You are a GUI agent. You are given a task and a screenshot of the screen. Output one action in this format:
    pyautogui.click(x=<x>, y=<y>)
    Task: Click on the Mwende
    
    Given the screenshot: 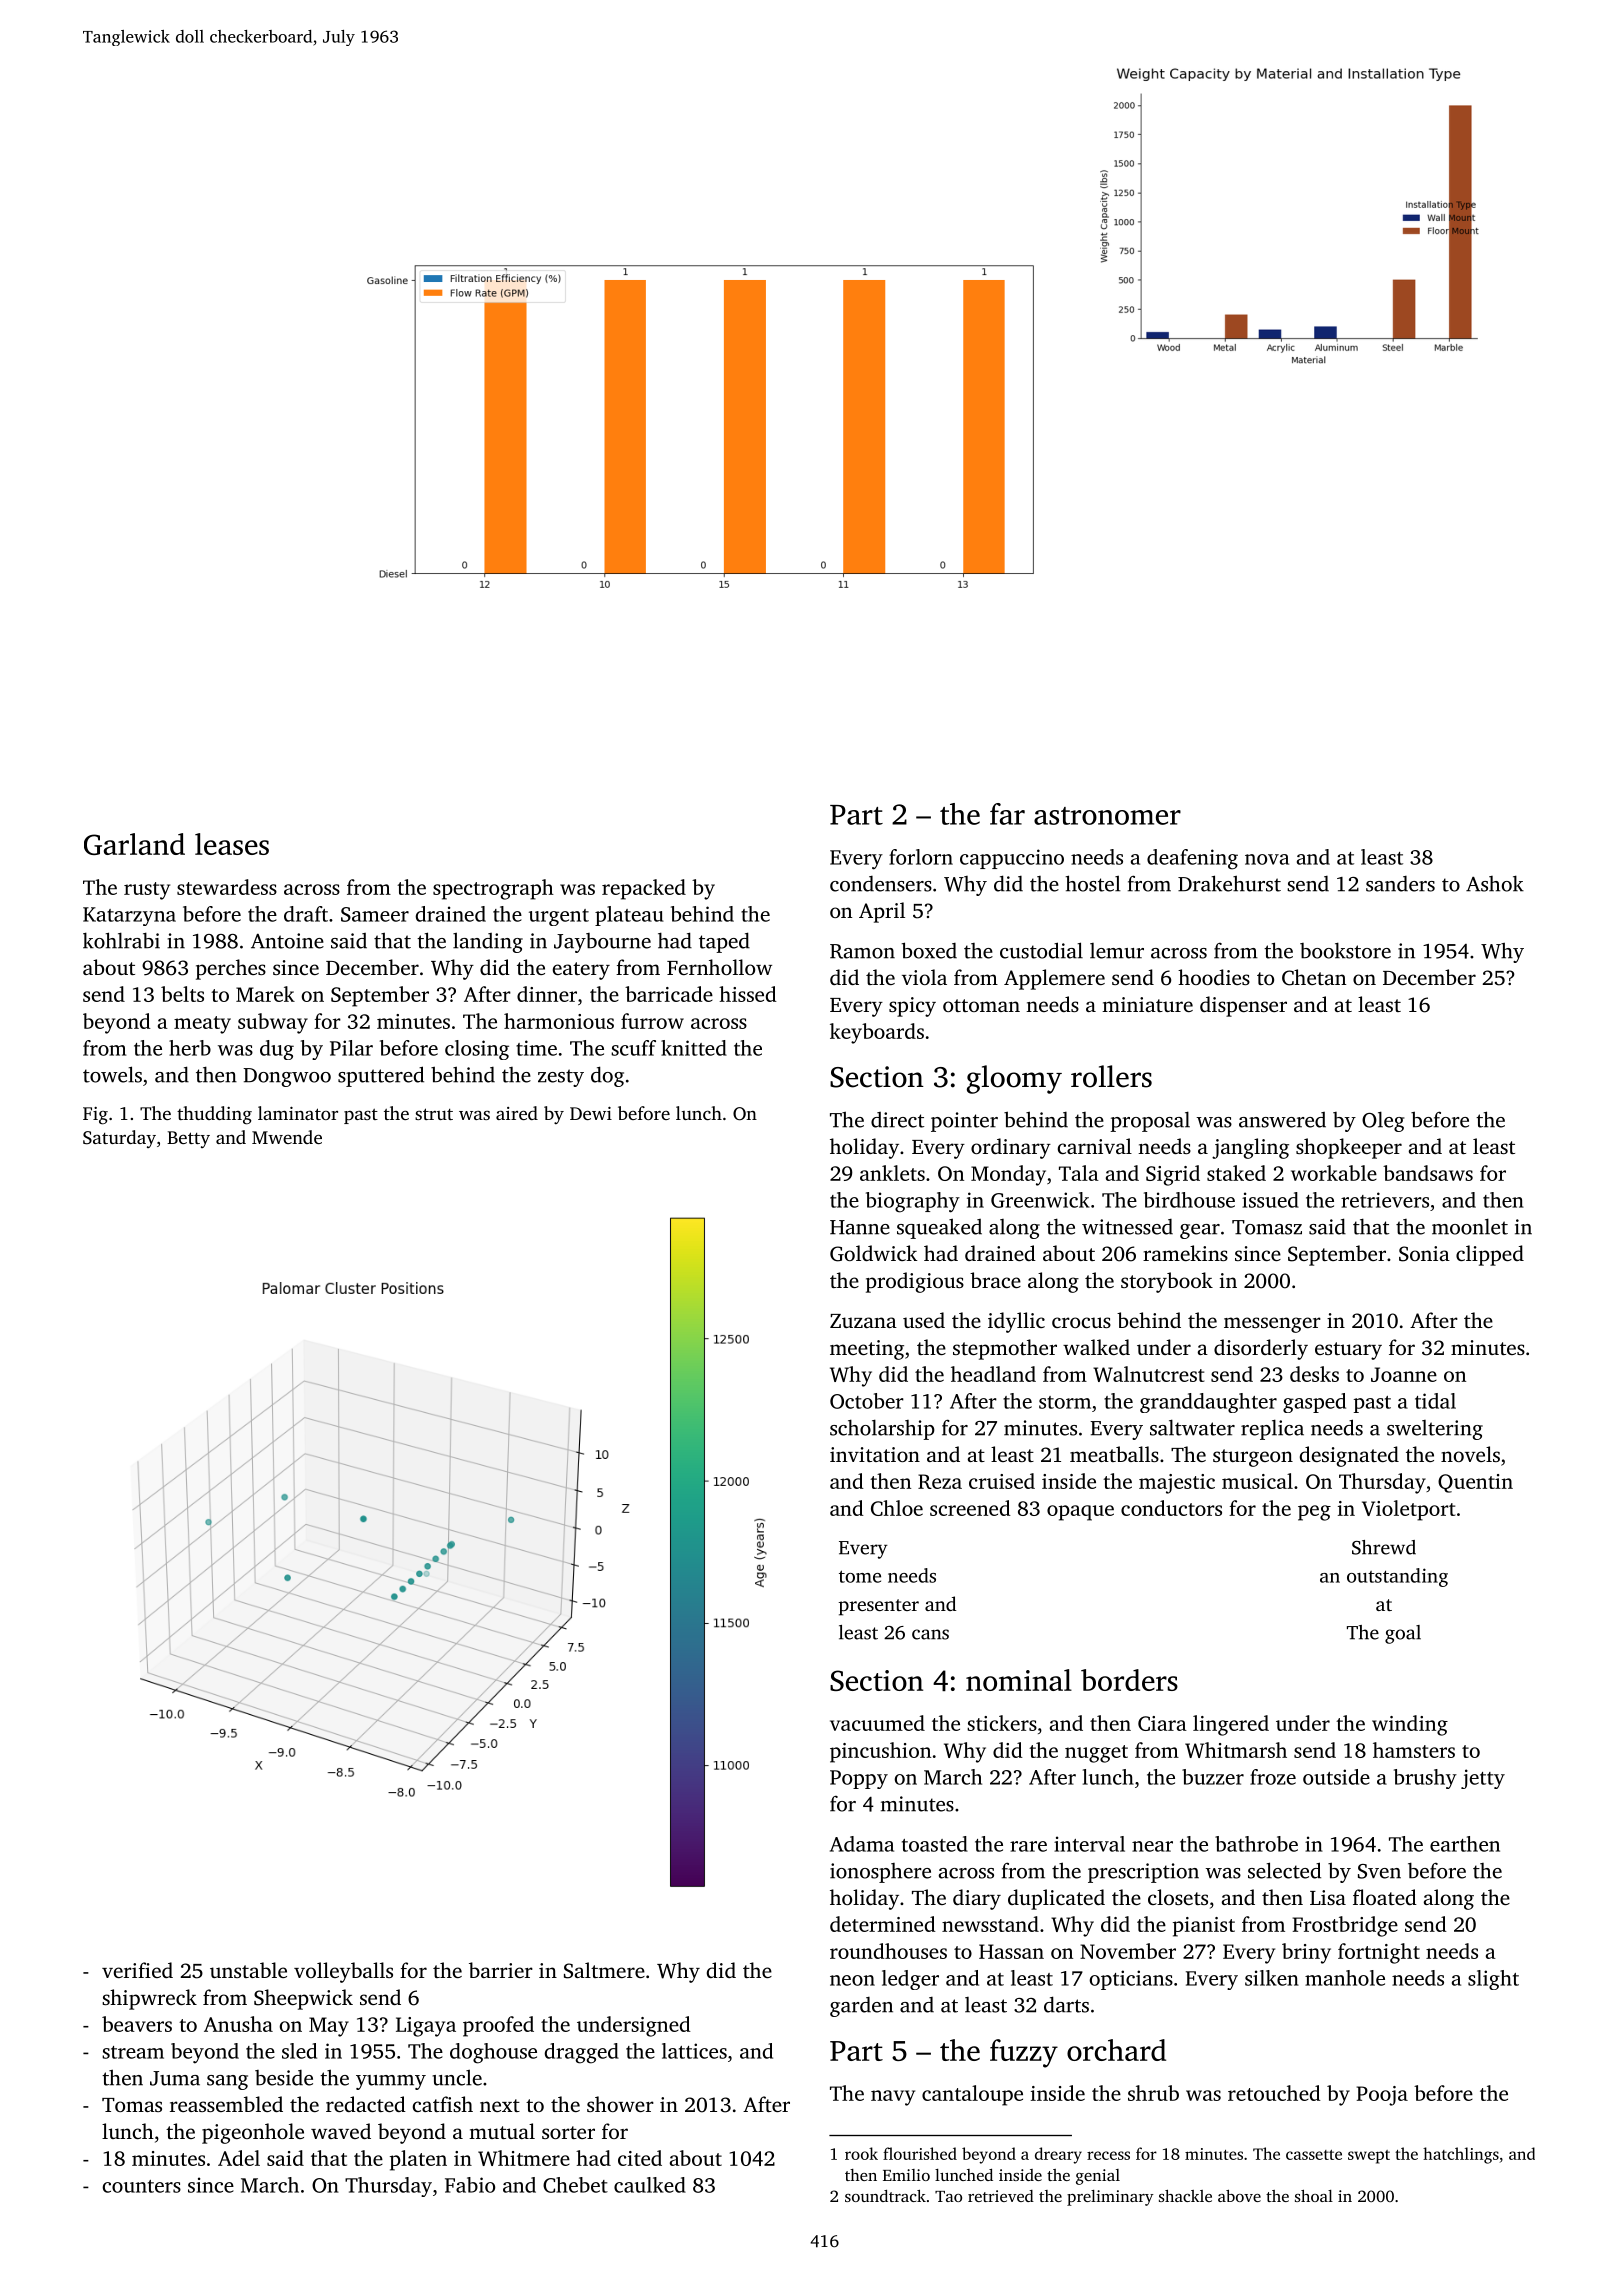 What is the action you would take?
    pyautogui.click(x=287, y=1137)
